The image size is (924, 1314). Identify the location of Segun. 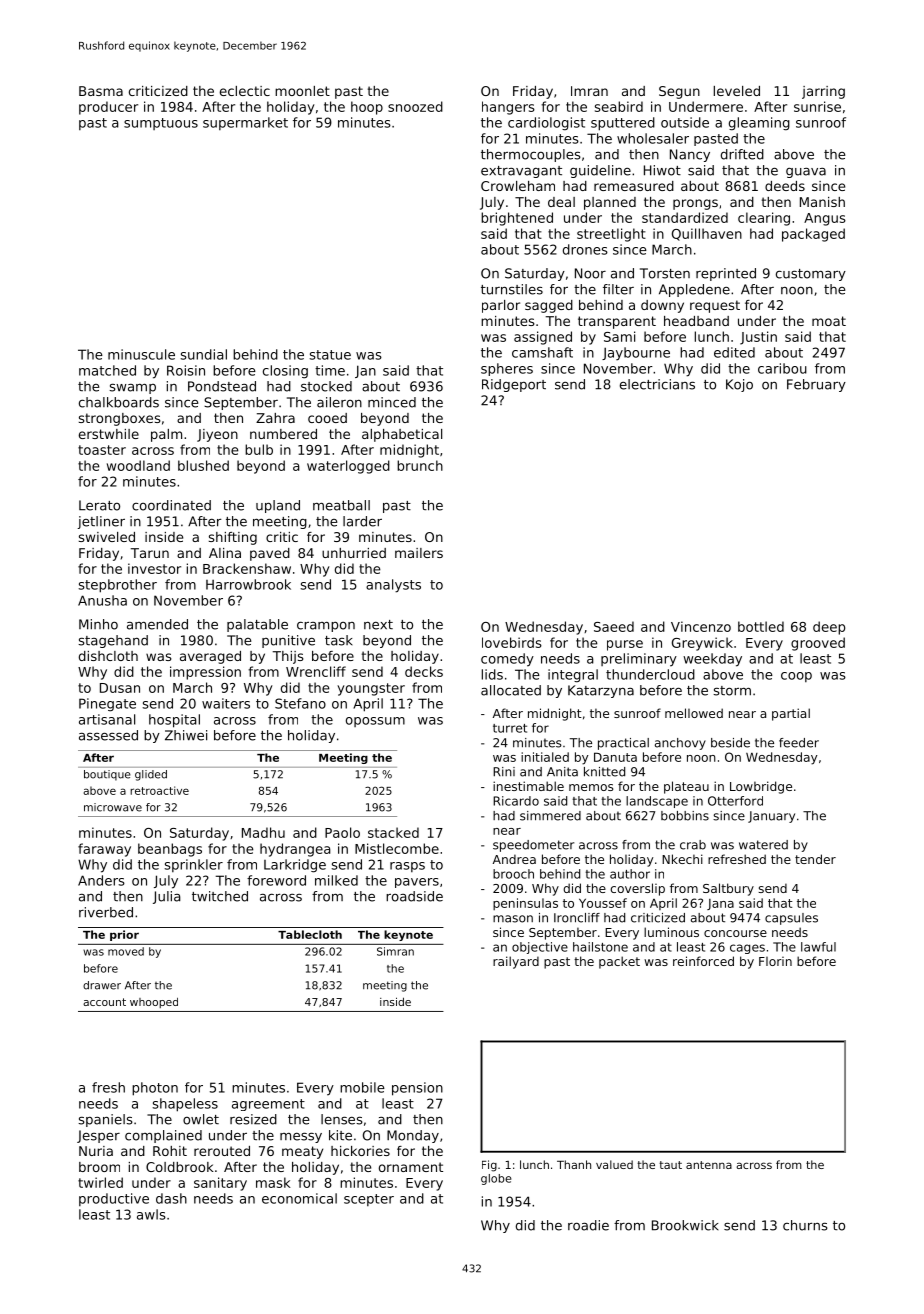
(679, 92).
